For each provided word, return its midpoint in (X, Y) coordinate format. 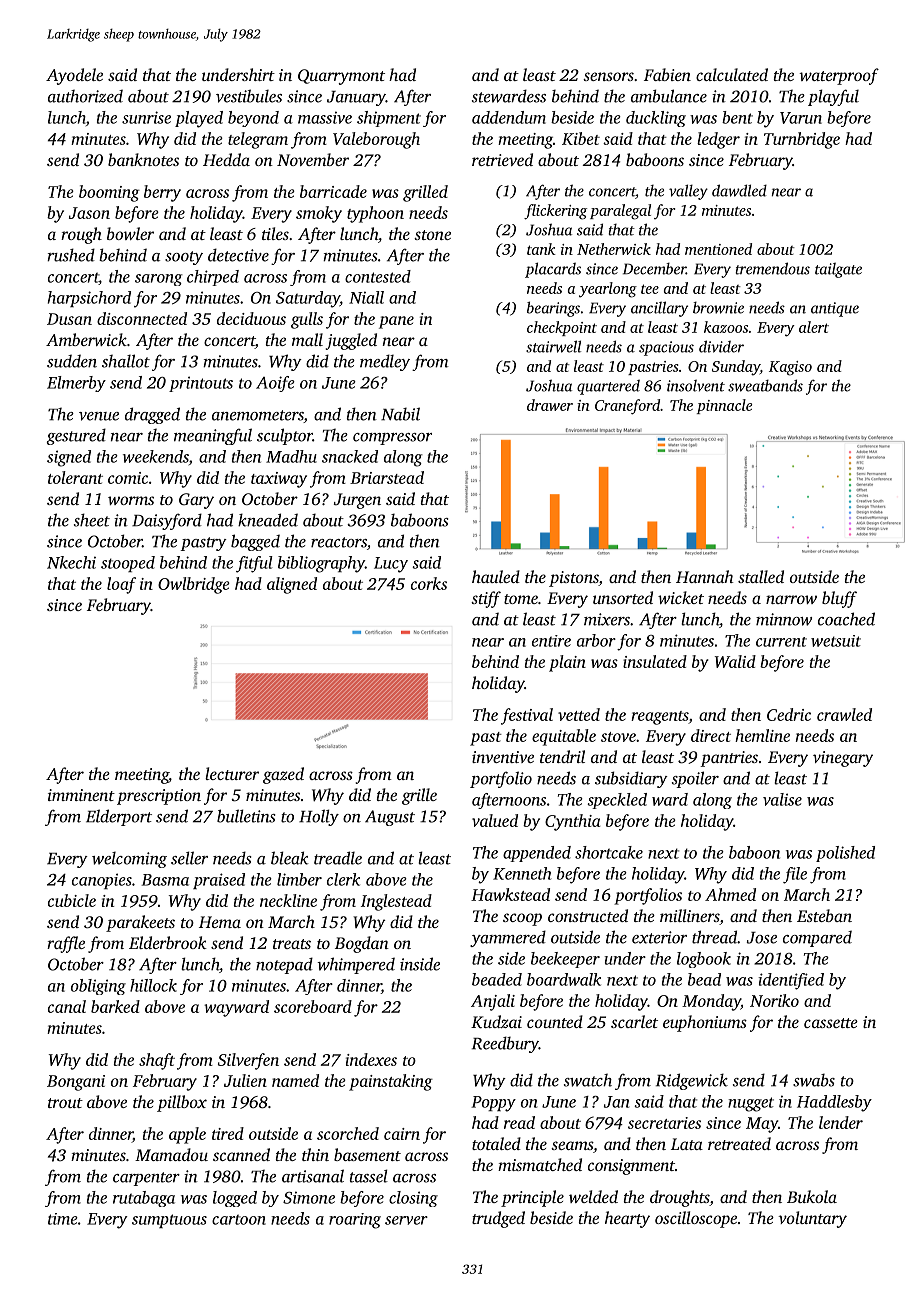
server (406, 1220)
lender (841, 1122)
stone (432, 235)
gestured (76, 436)
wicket (681, 597)
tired (228, 1133)
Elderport (119, 817)
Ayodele (74, 76)
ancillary (659, 309)
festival (527, 716)
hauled (496, 576)
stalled (761, 576)
